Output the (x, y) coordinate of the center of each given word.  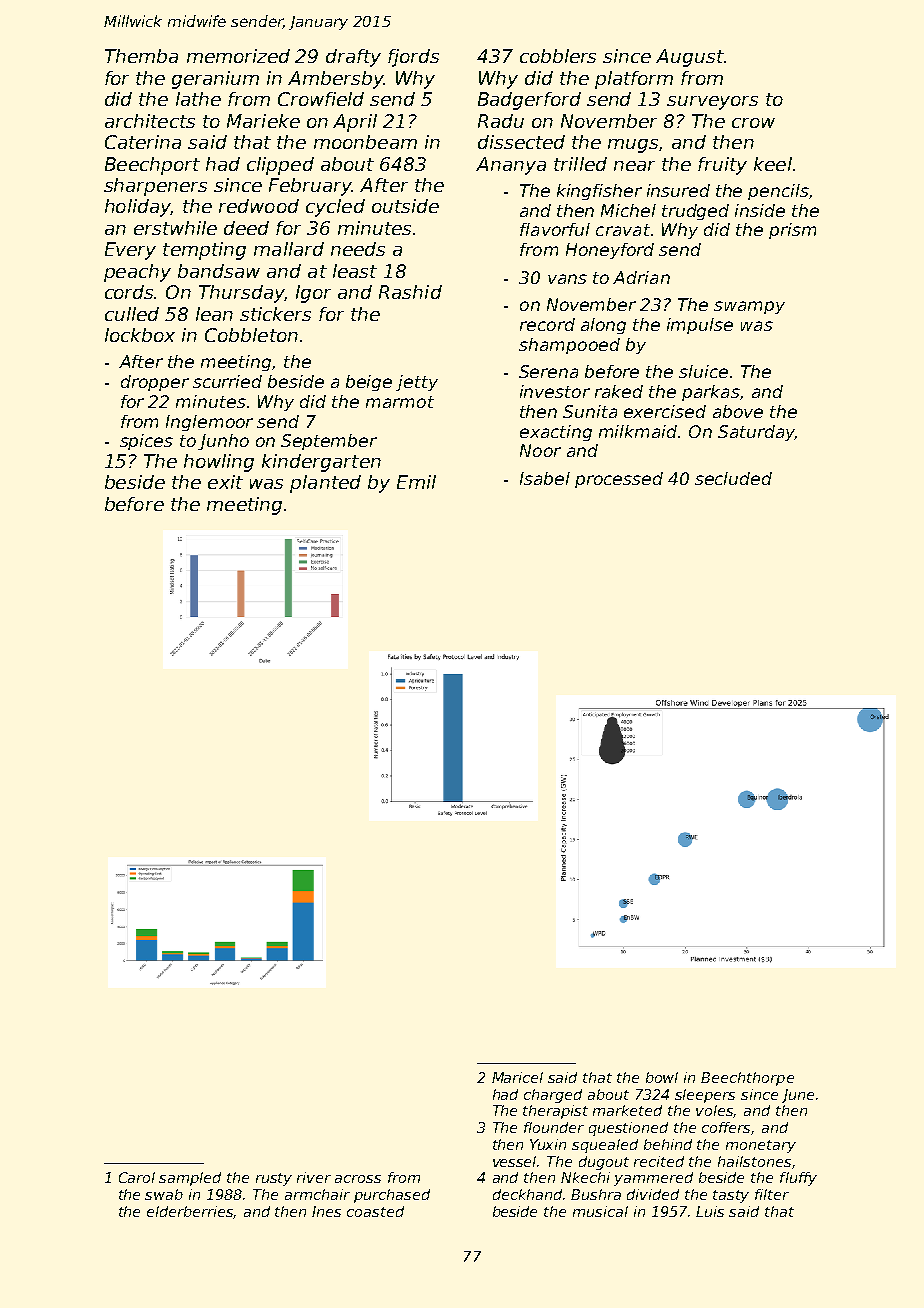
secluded (733, 478)
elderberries (190, 1212)
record (547, 324)
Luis (710, 1211)
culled (132, 314)
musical (600, 1211)
